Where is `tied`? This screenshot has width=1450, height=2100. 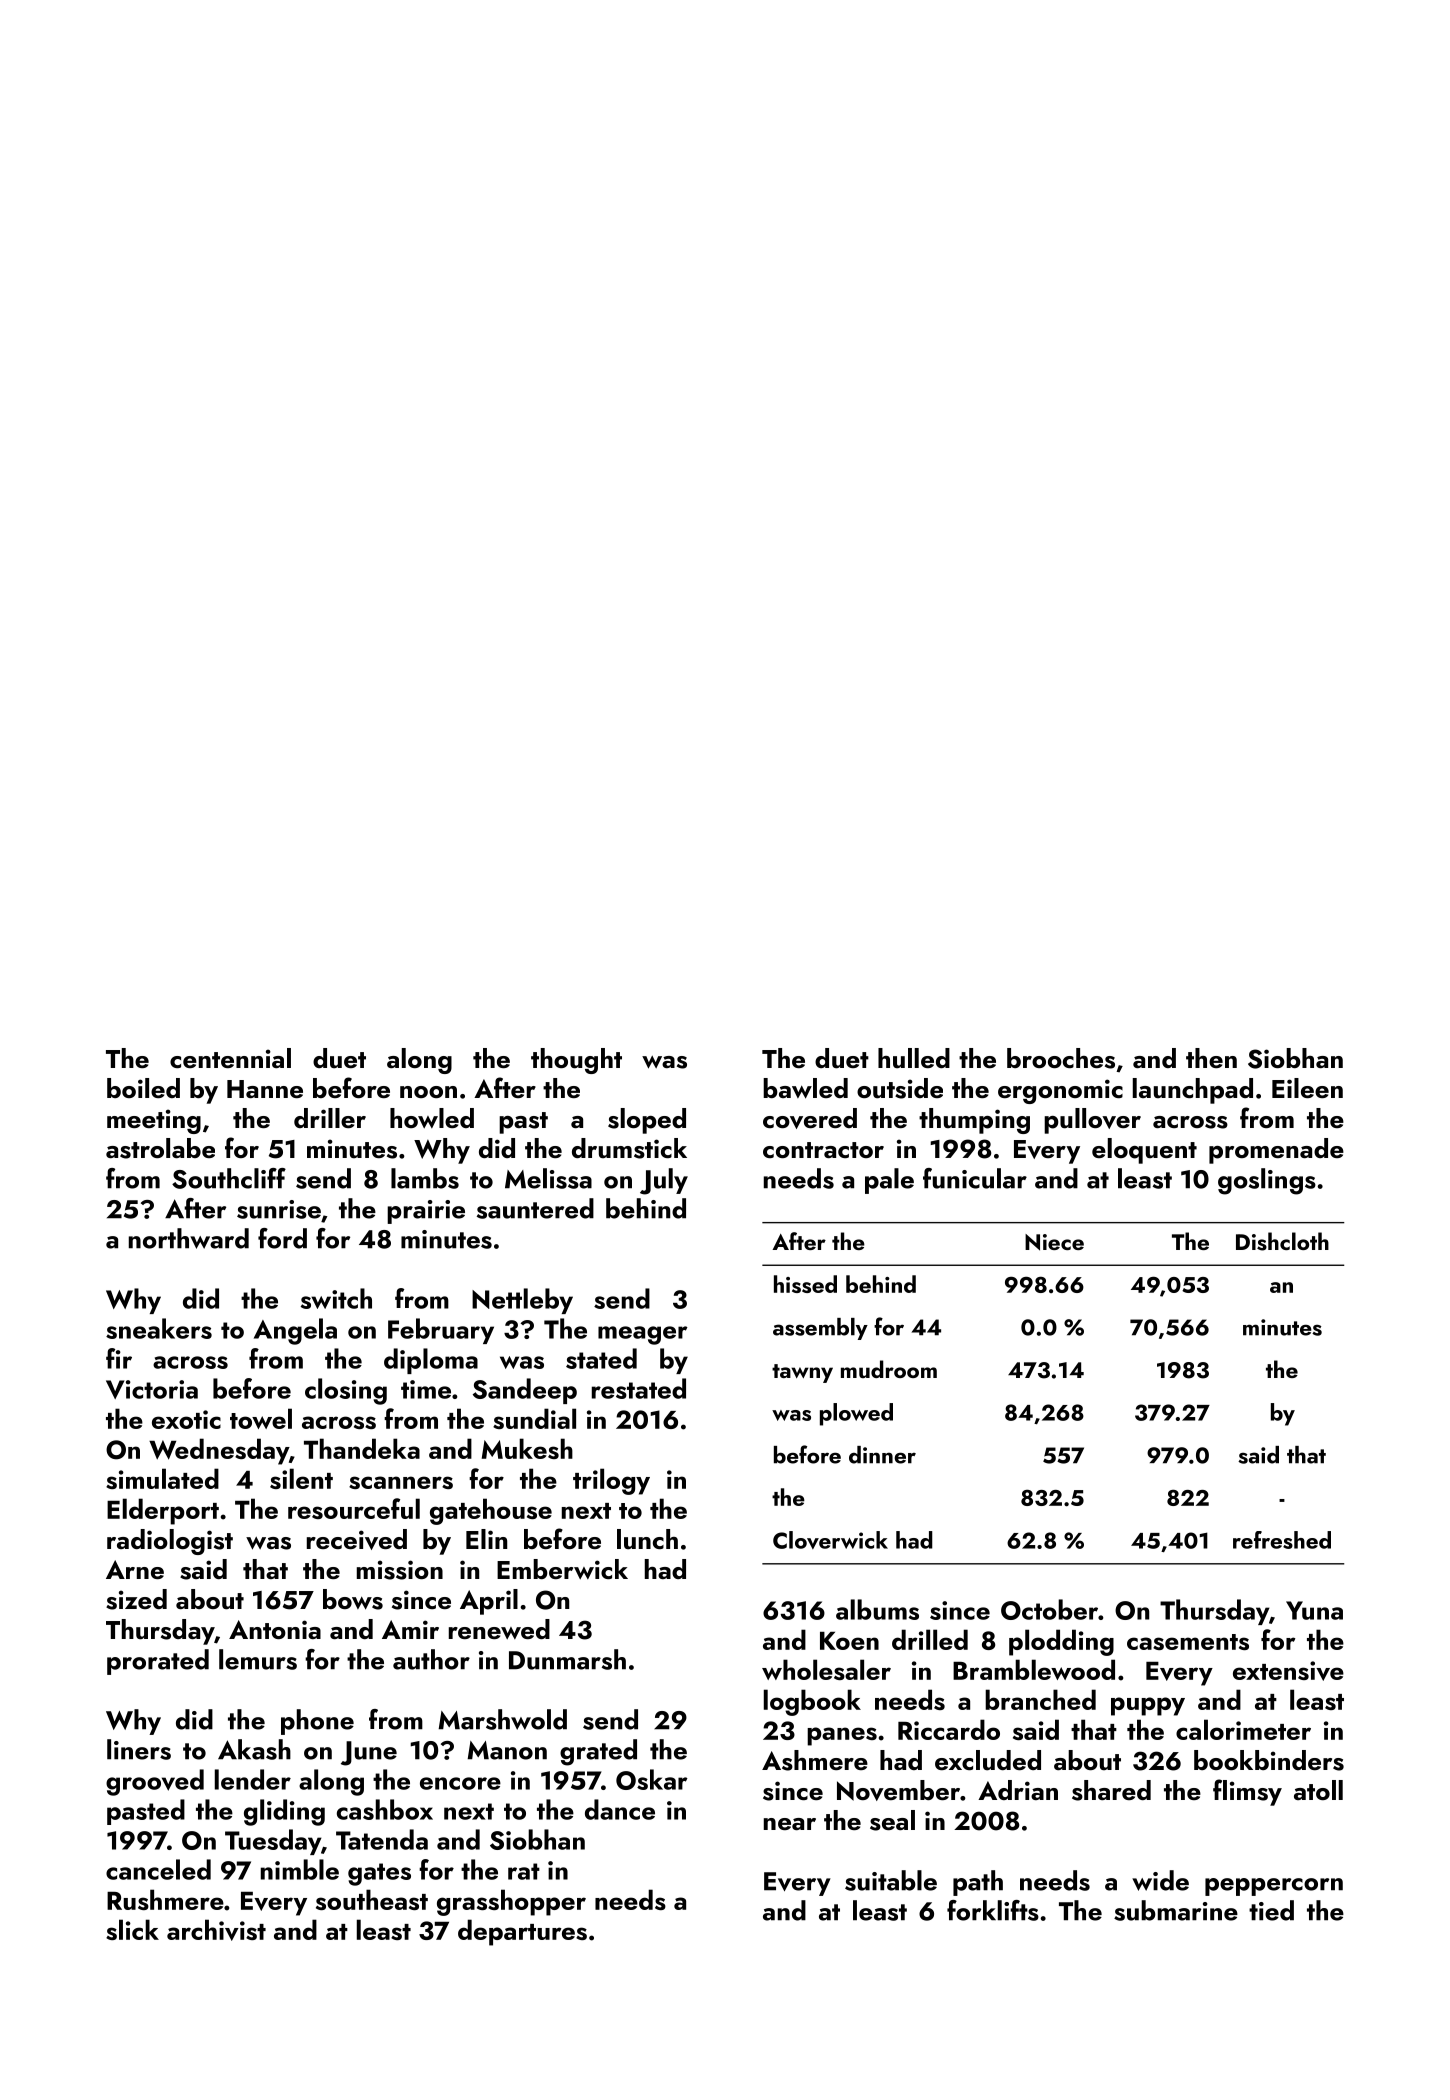
tied is located at coordinates (1271, 1910).
